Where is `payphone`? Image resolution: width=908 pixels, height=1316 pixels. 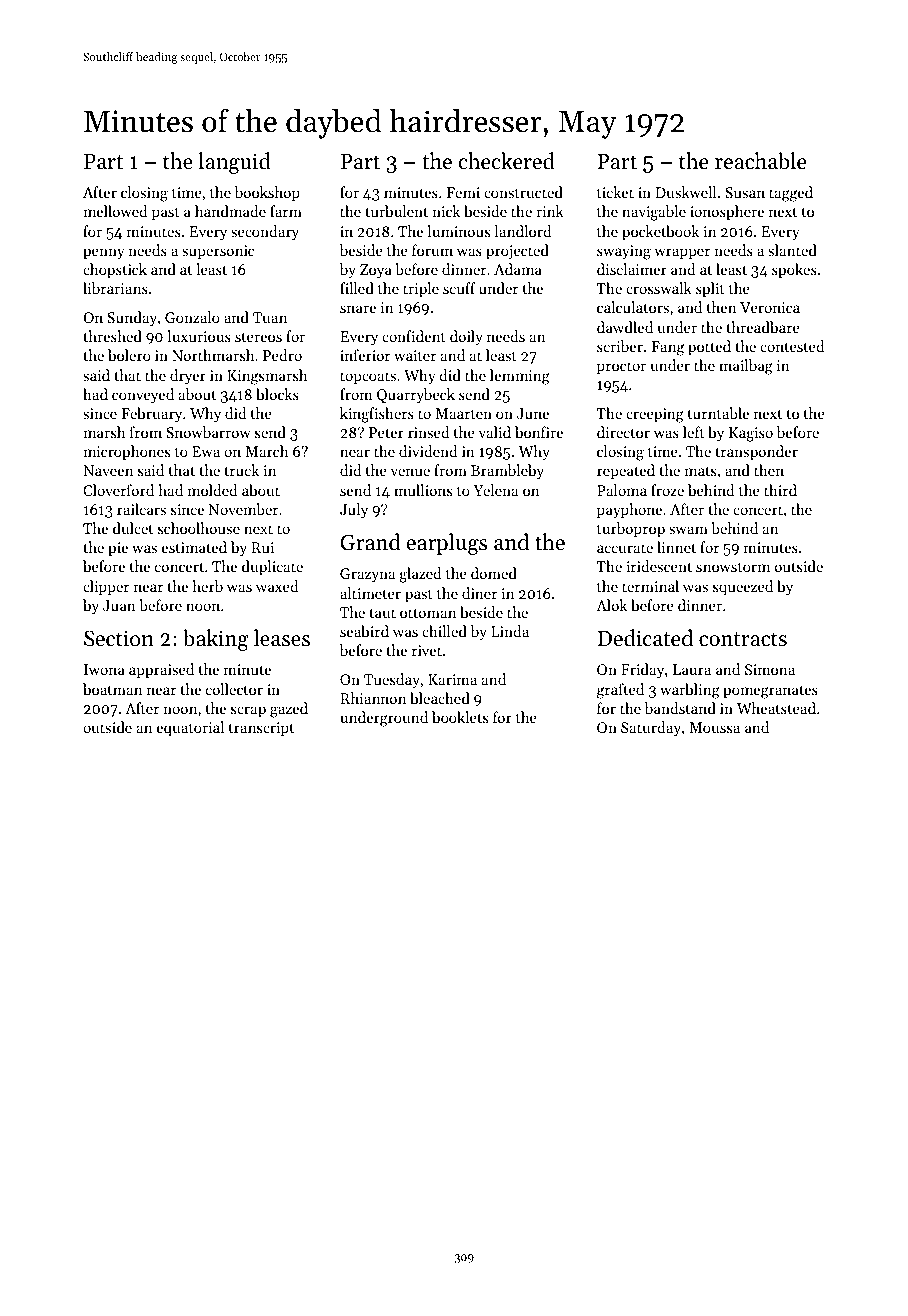
payphone is located at coordinates (629, 511).
